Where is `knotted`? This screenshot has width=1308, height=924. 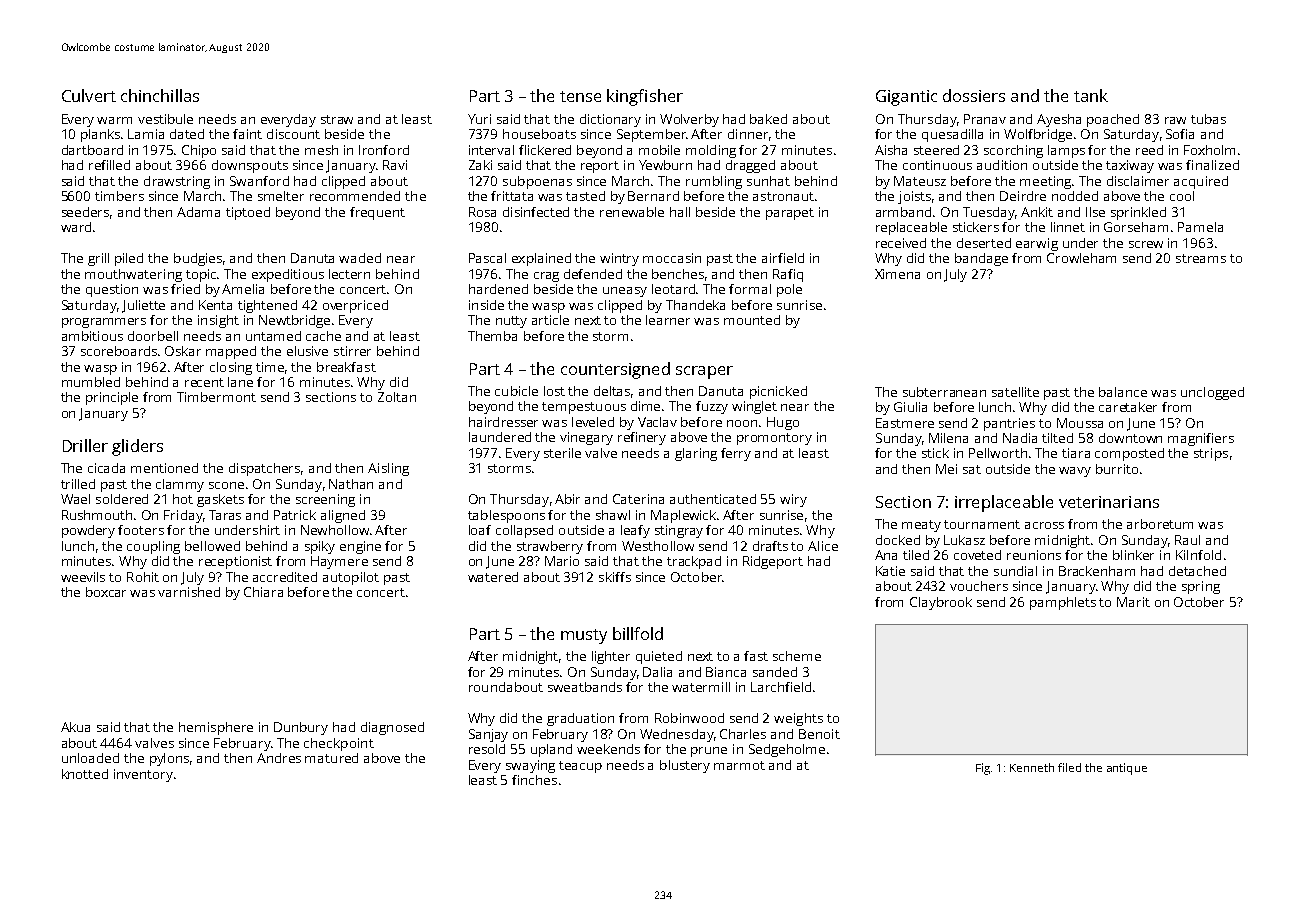
knotted is located at coordinates (85, 774).
